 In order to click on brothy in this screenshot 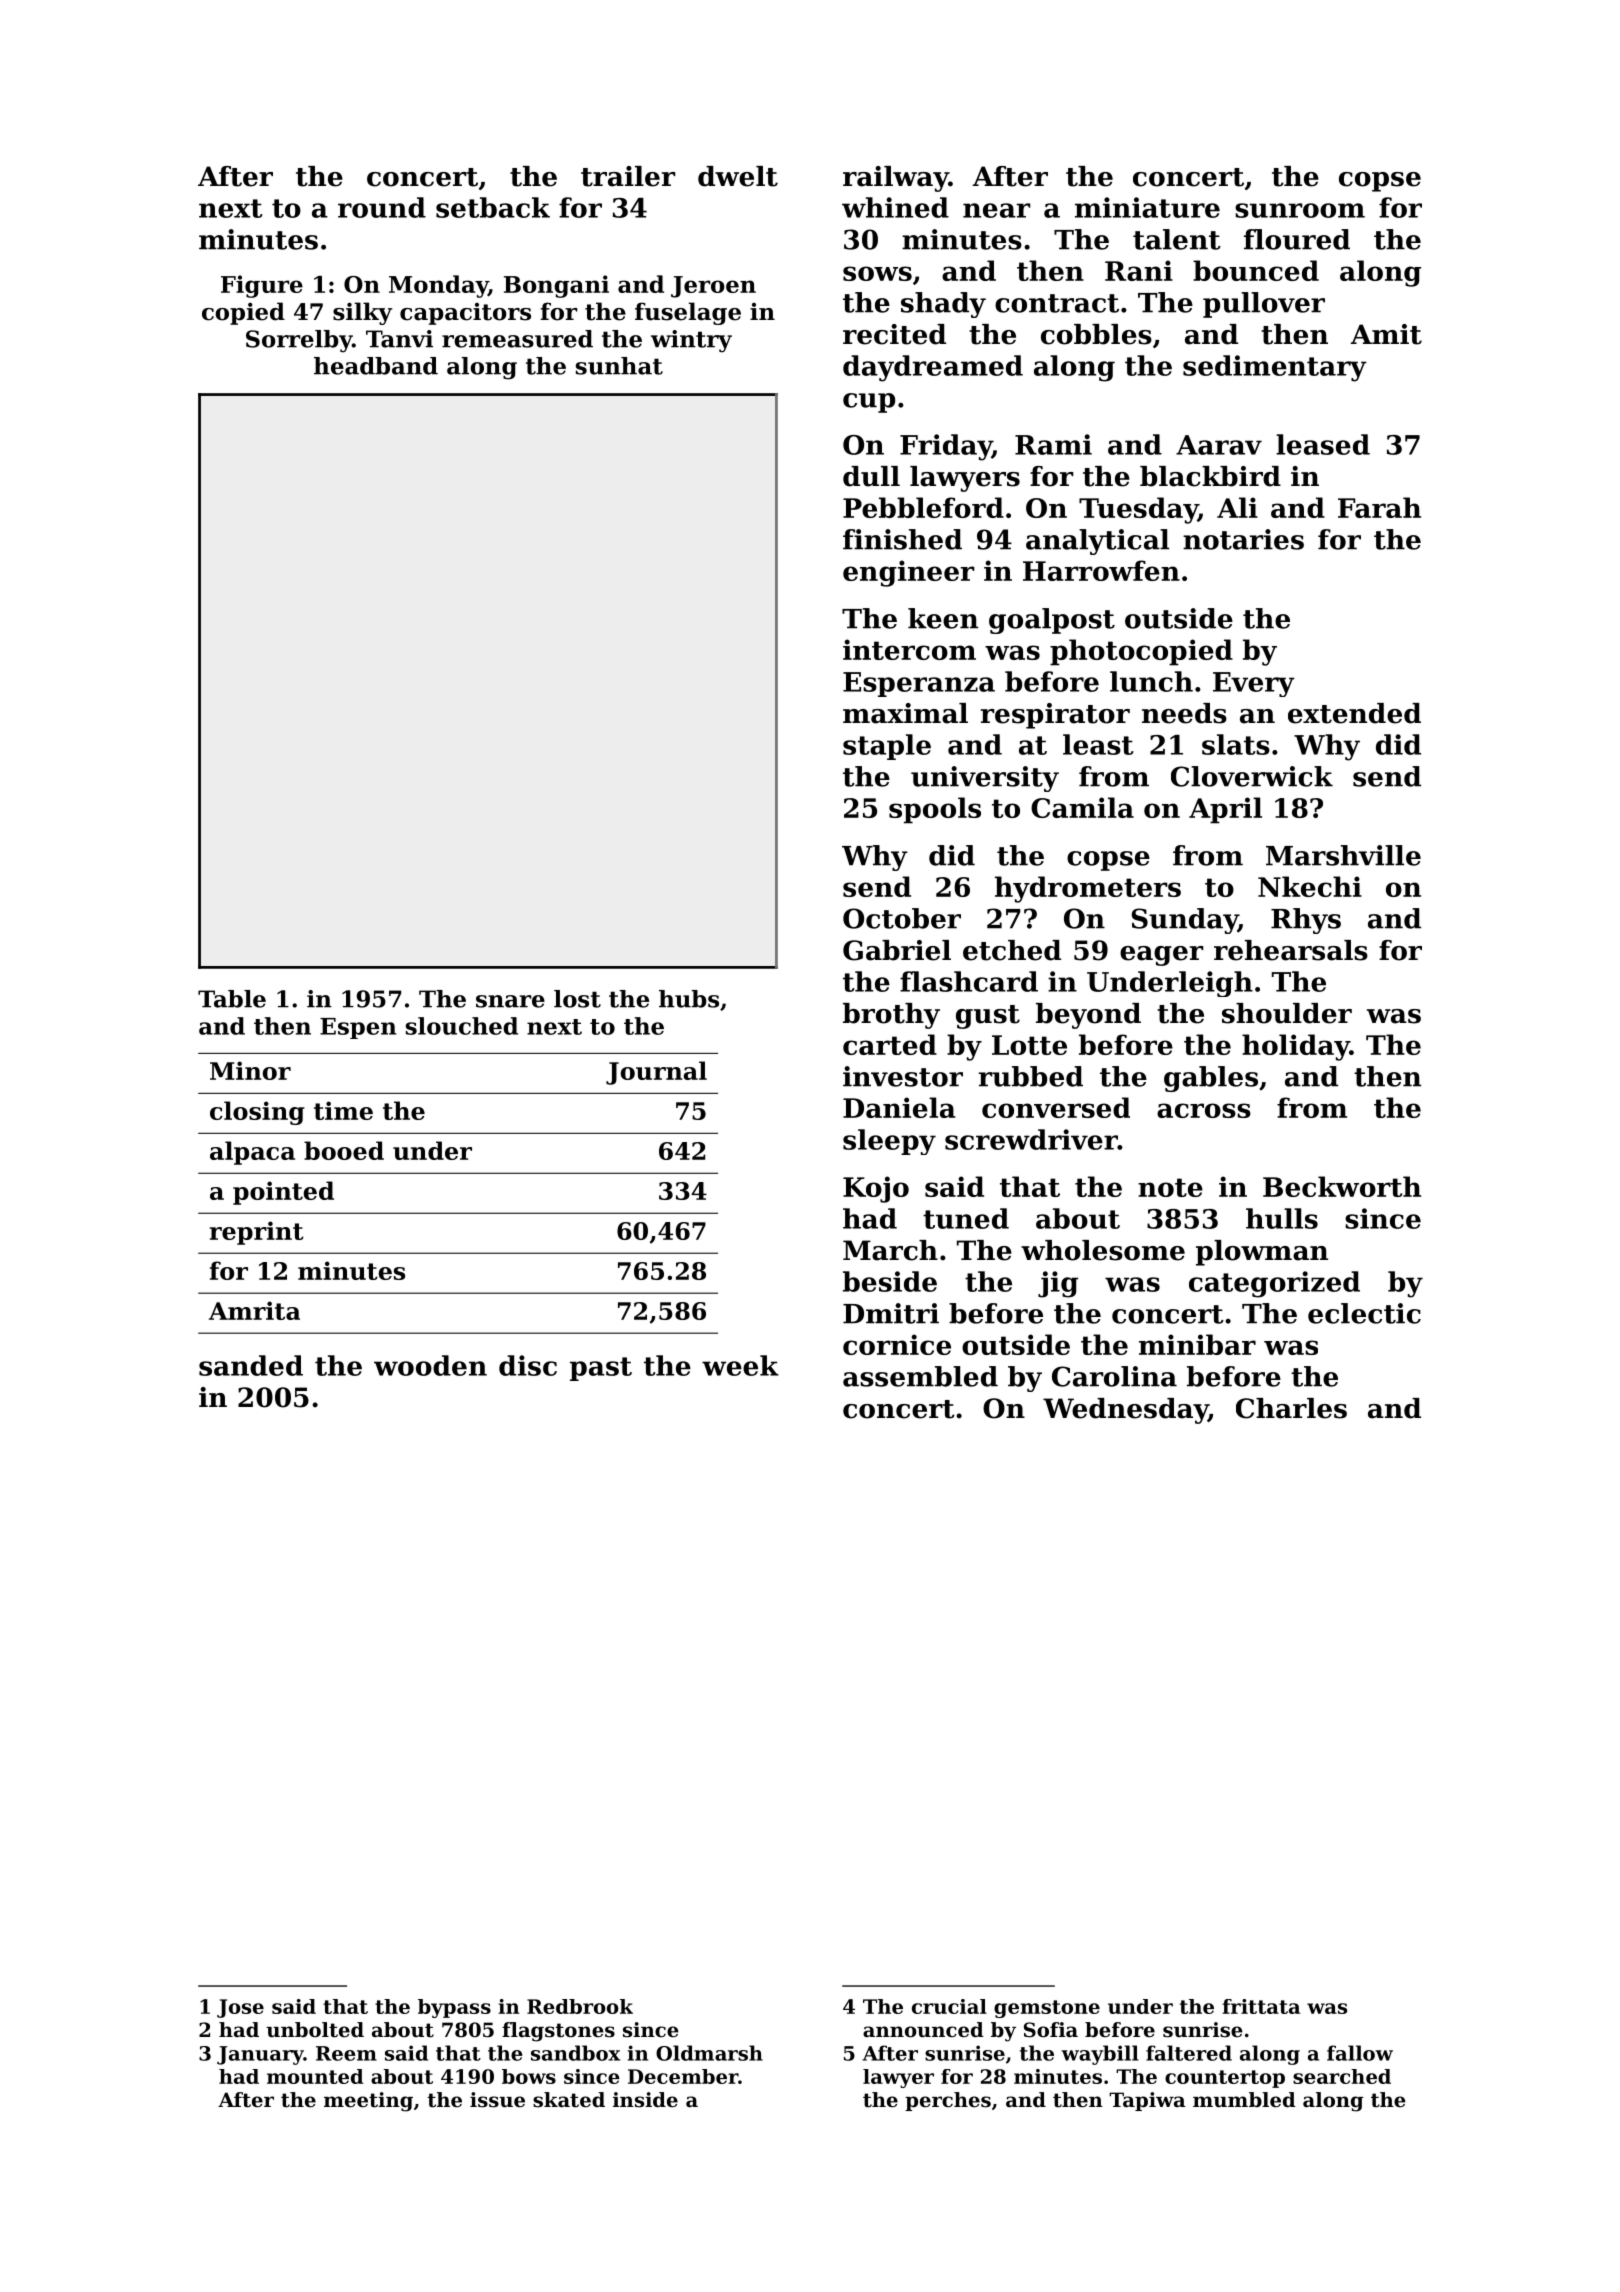, I will do `click(891, 1016)`.
